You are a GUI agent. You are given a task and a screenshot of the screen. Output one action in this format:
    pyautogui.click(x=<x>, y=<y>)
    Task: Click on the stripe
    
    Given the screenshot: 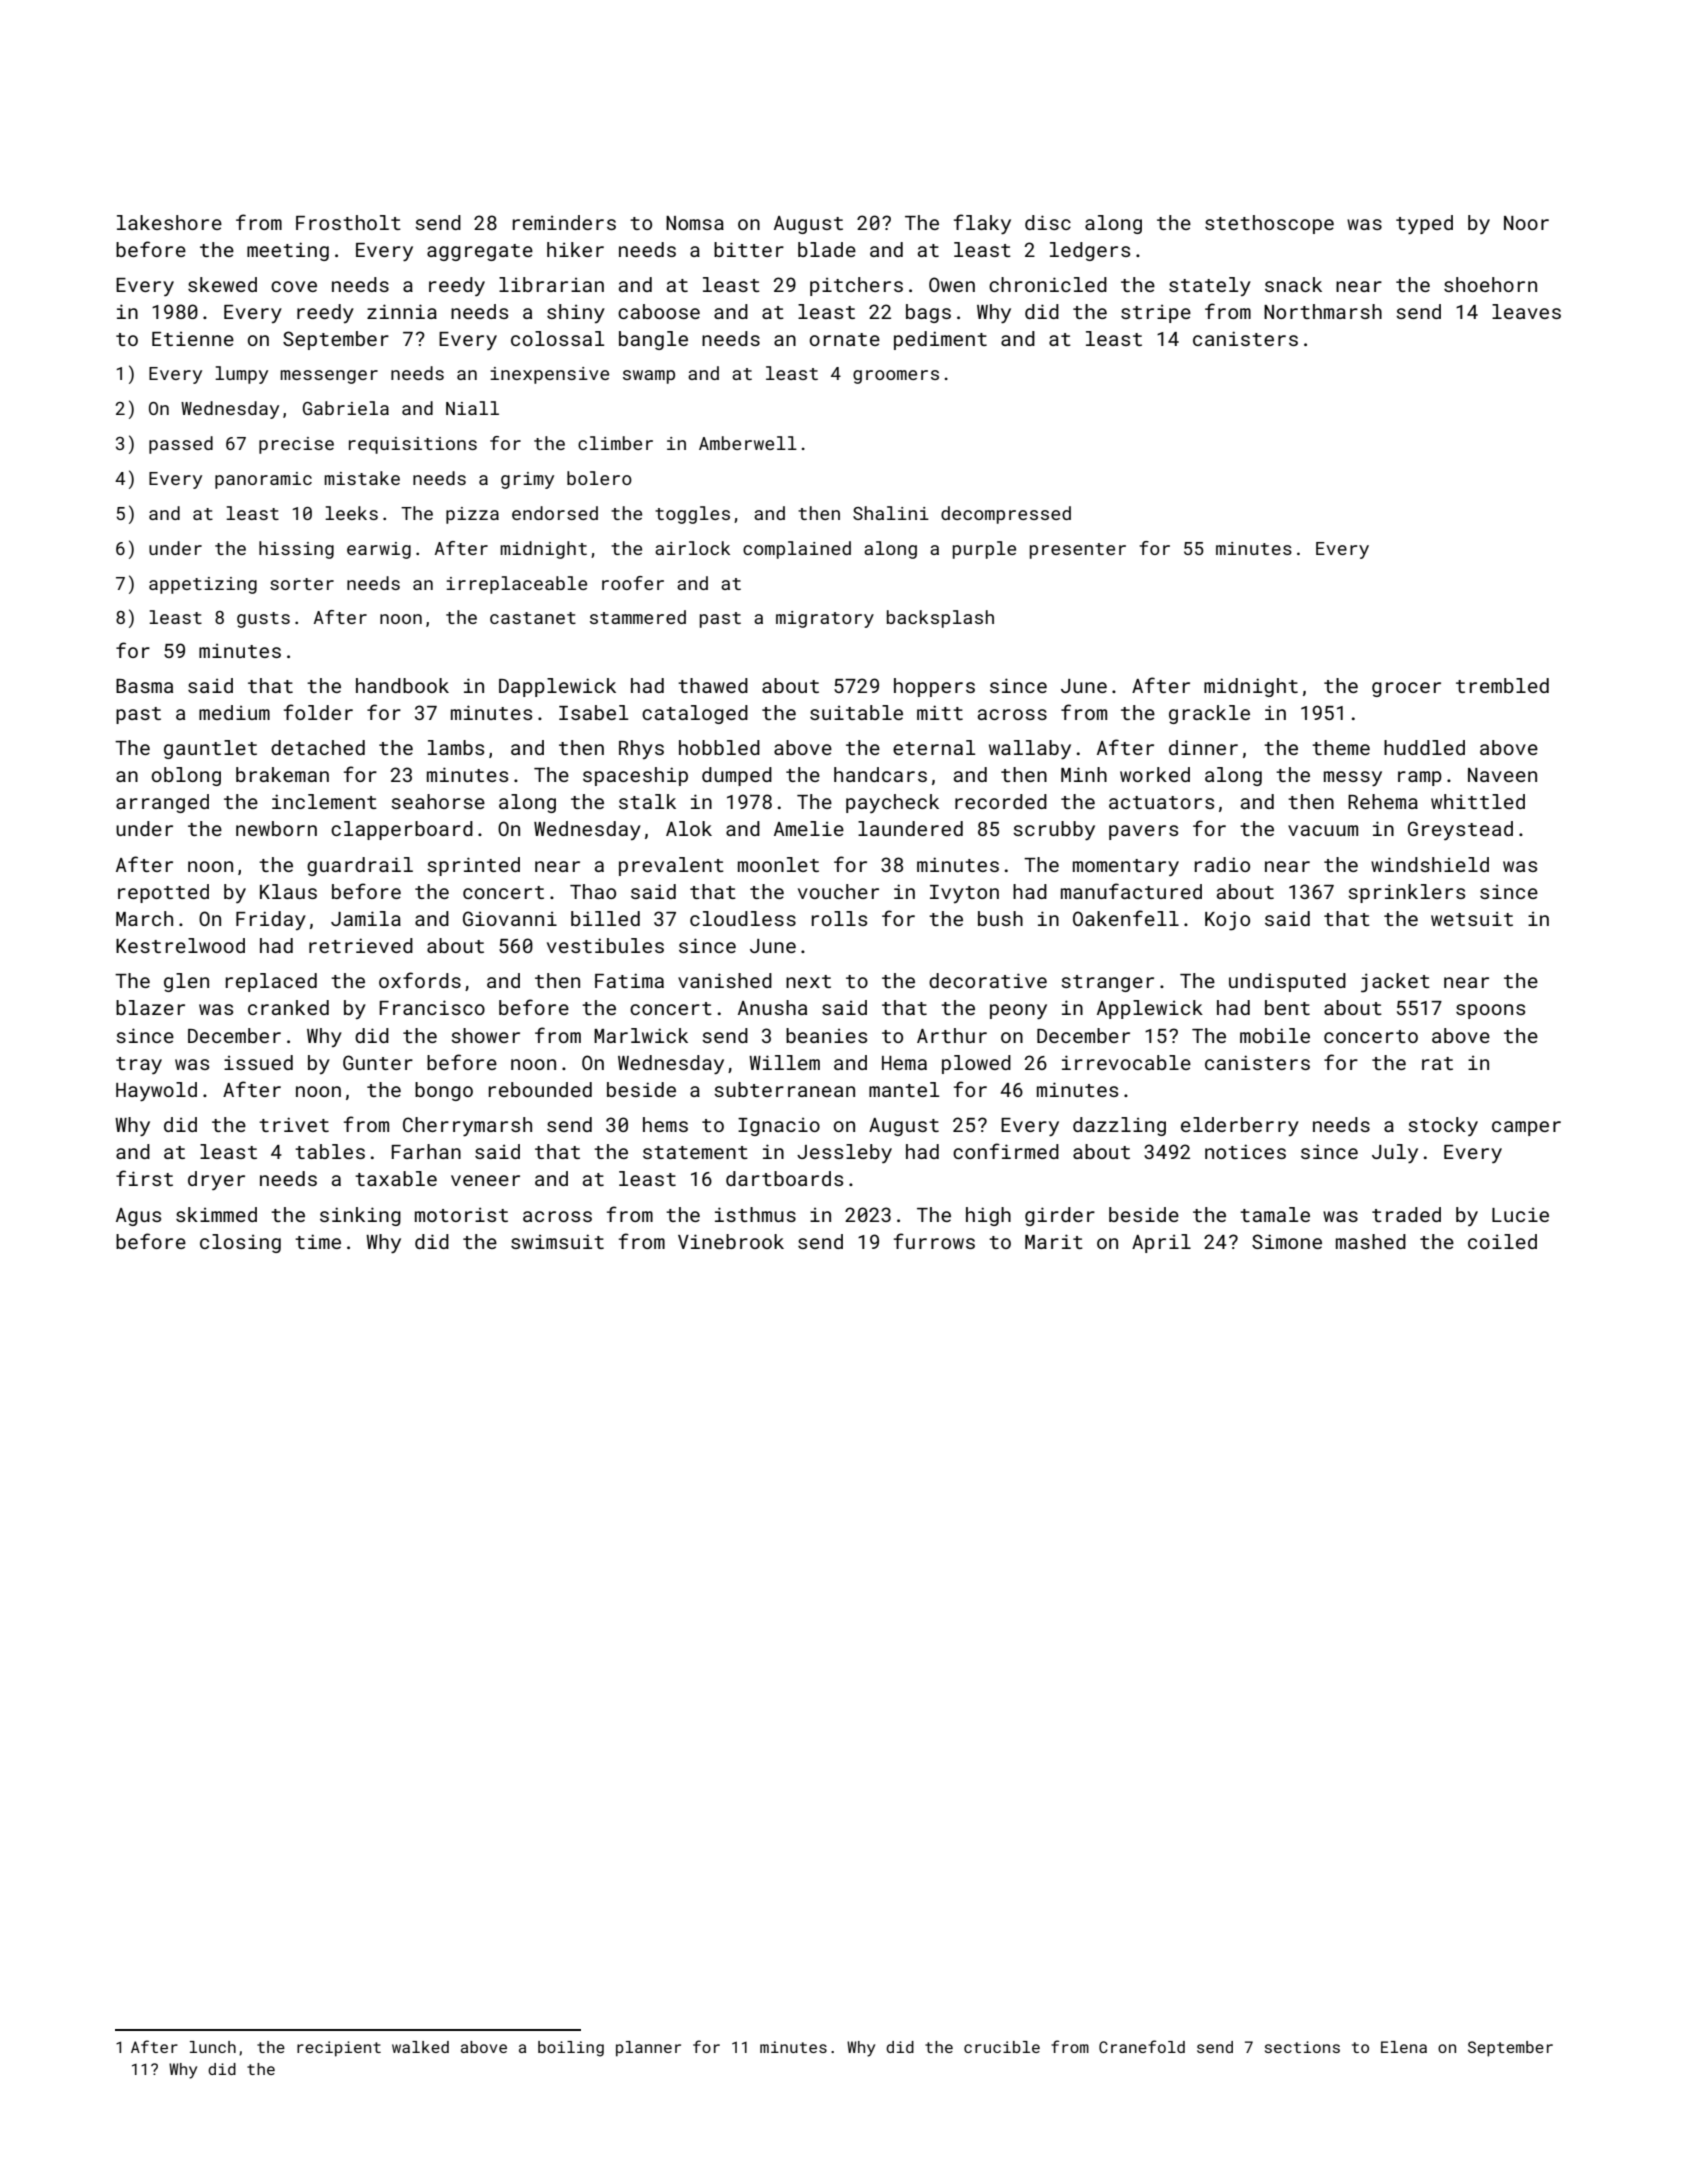 What is the action you would take?
    pyautogui.click(x=1156, y=314)
